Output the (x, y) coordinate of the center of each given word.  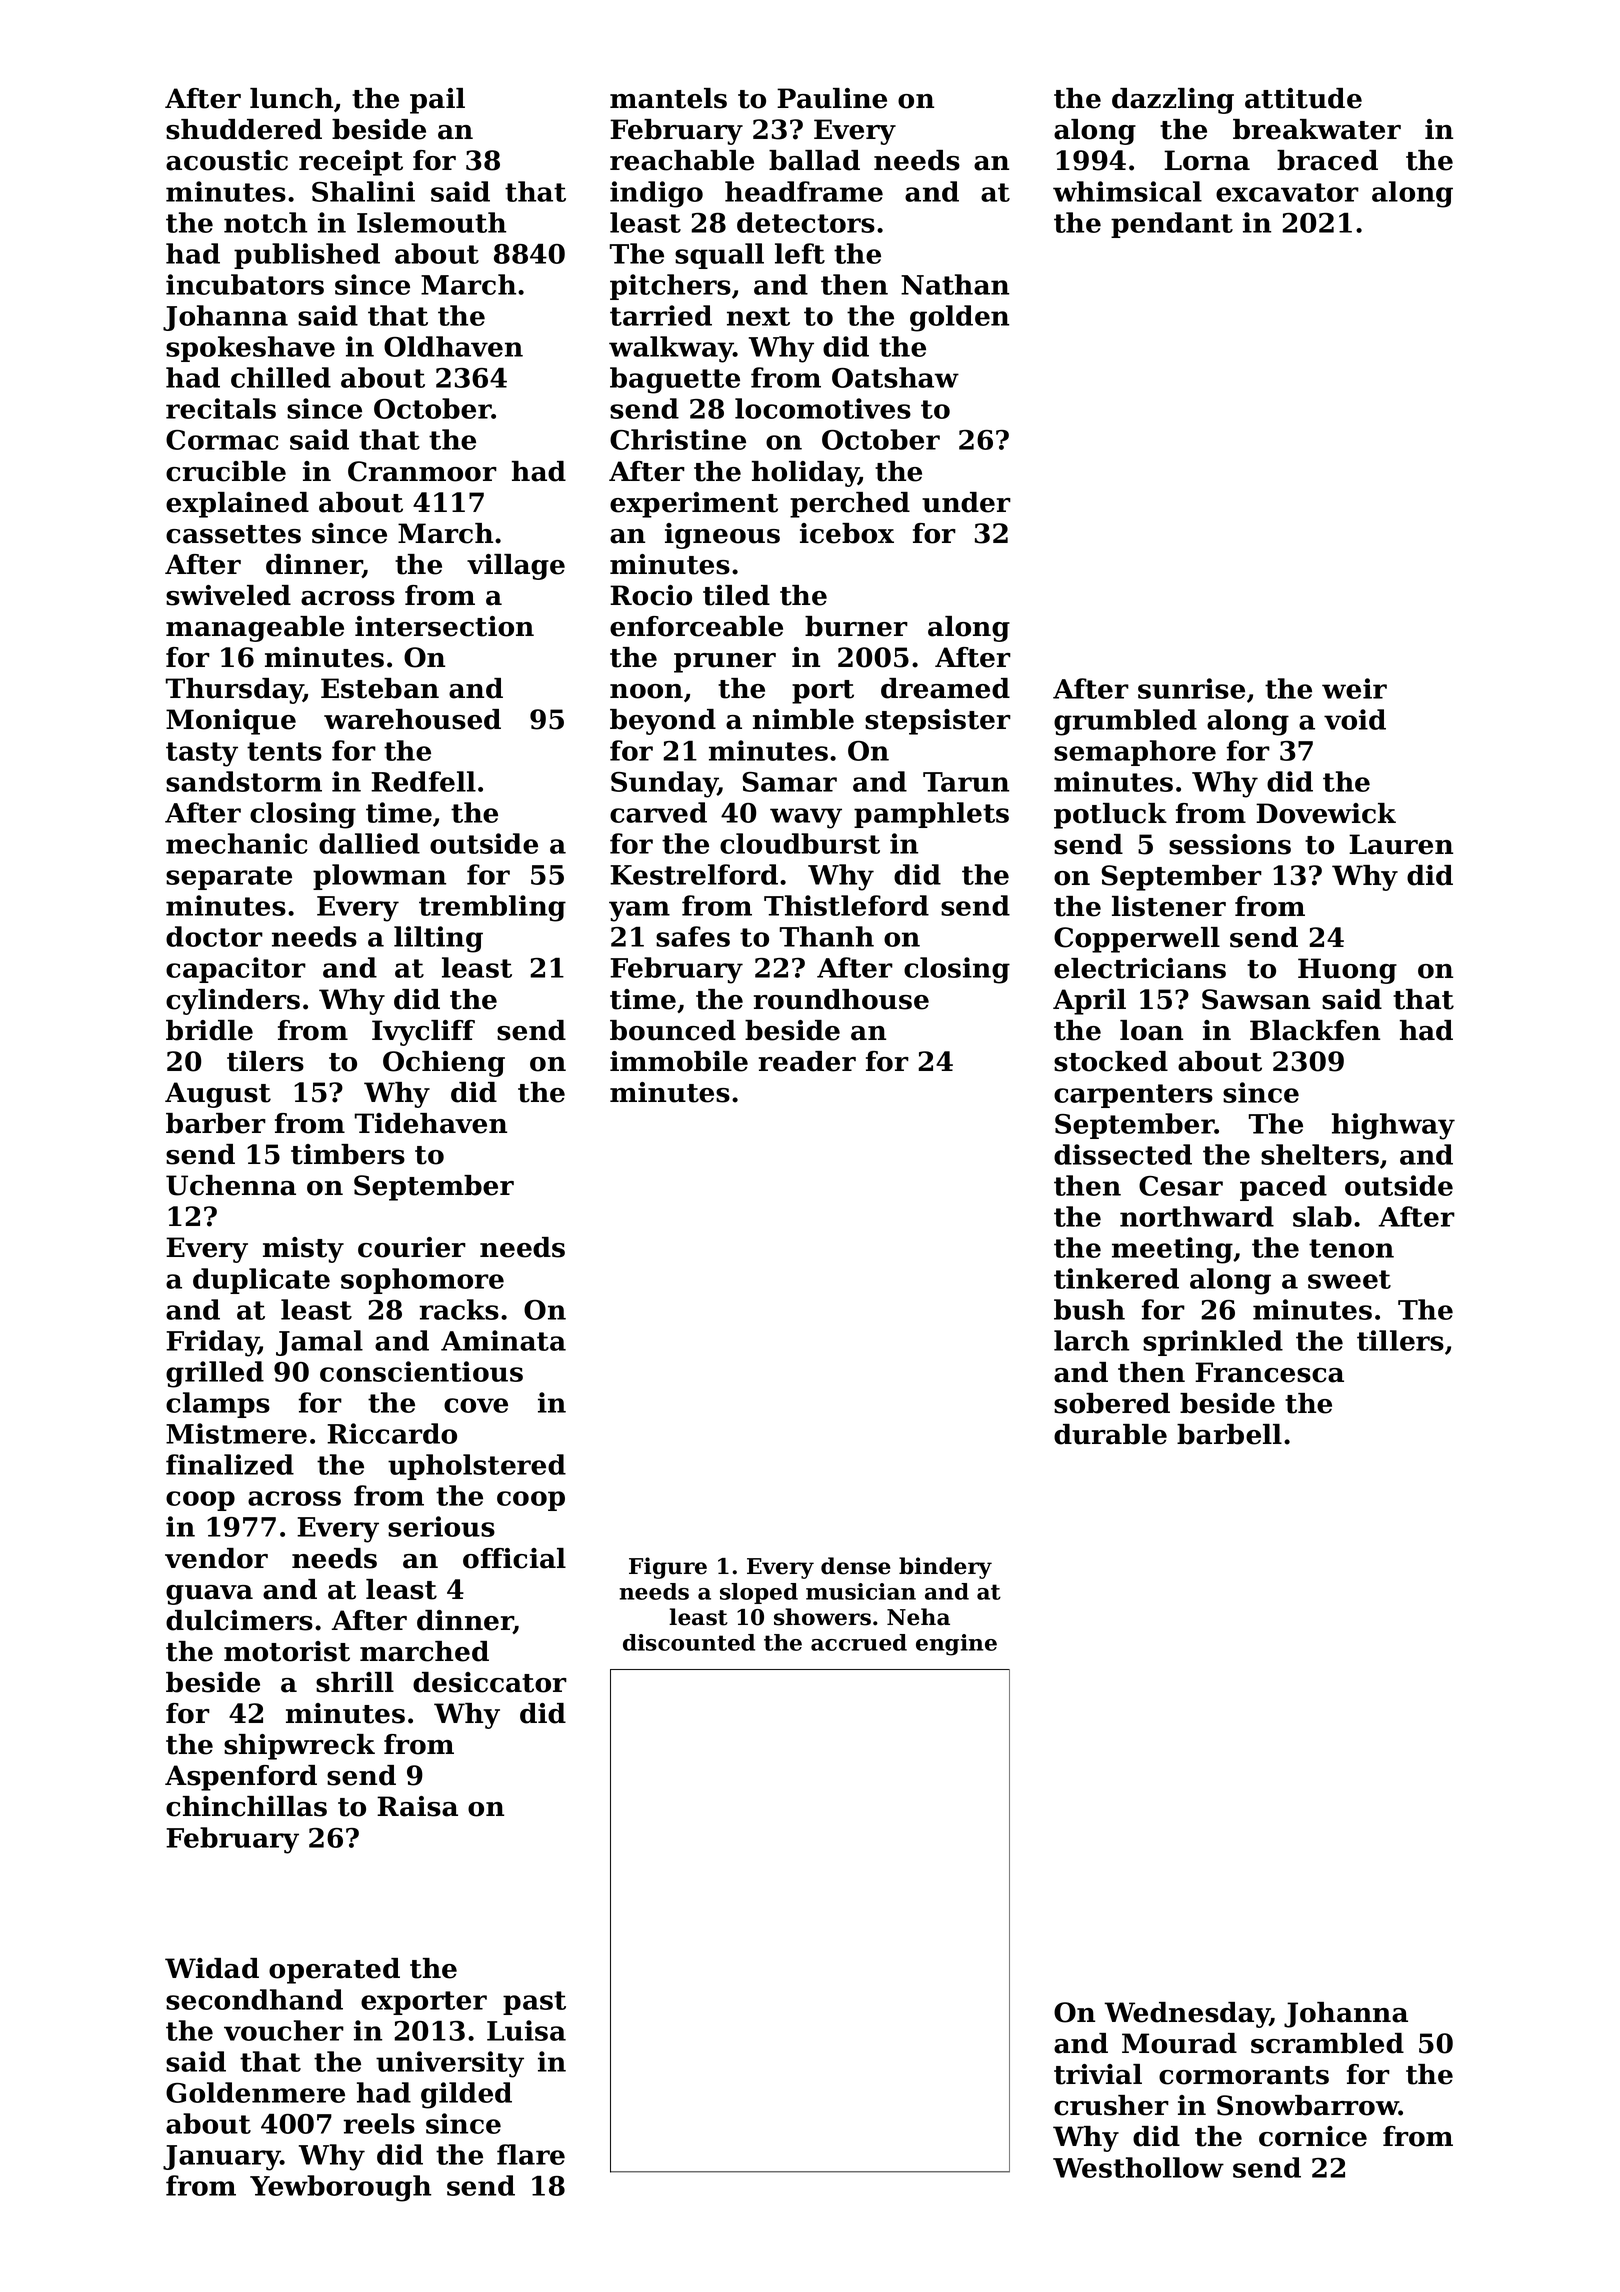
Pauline (832, 98)
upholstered (477, 1467)
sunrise (1191, 688)
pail (437, 101)
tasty (202, 754)
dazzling (1173, 101)
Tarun (966, 782)
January (222, 2158)
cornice (1313, 2136)
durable (1110, 1434)
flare (531, 2154)
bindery (945, 1568)
